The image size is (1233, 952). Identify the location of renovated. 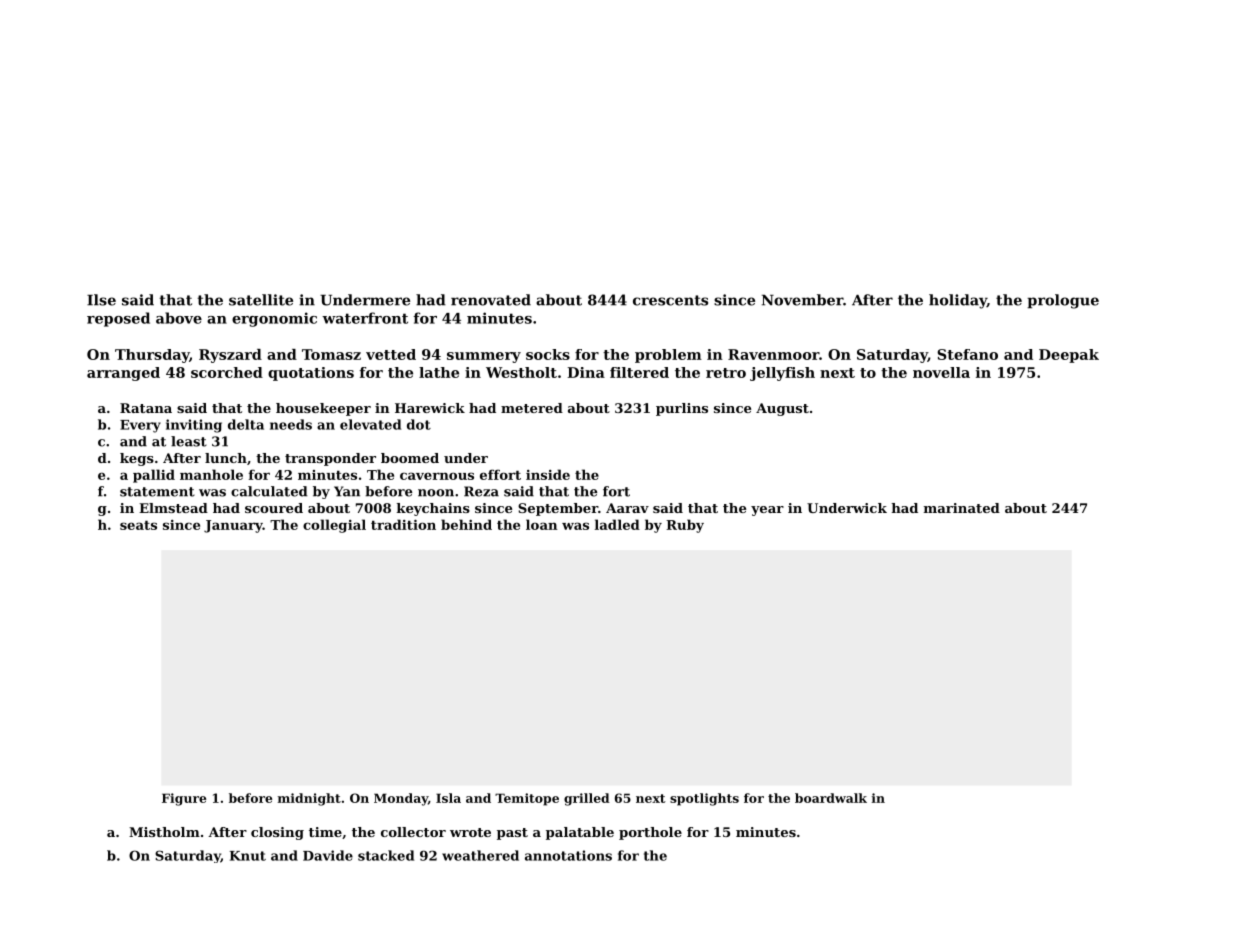
(491, 300).
